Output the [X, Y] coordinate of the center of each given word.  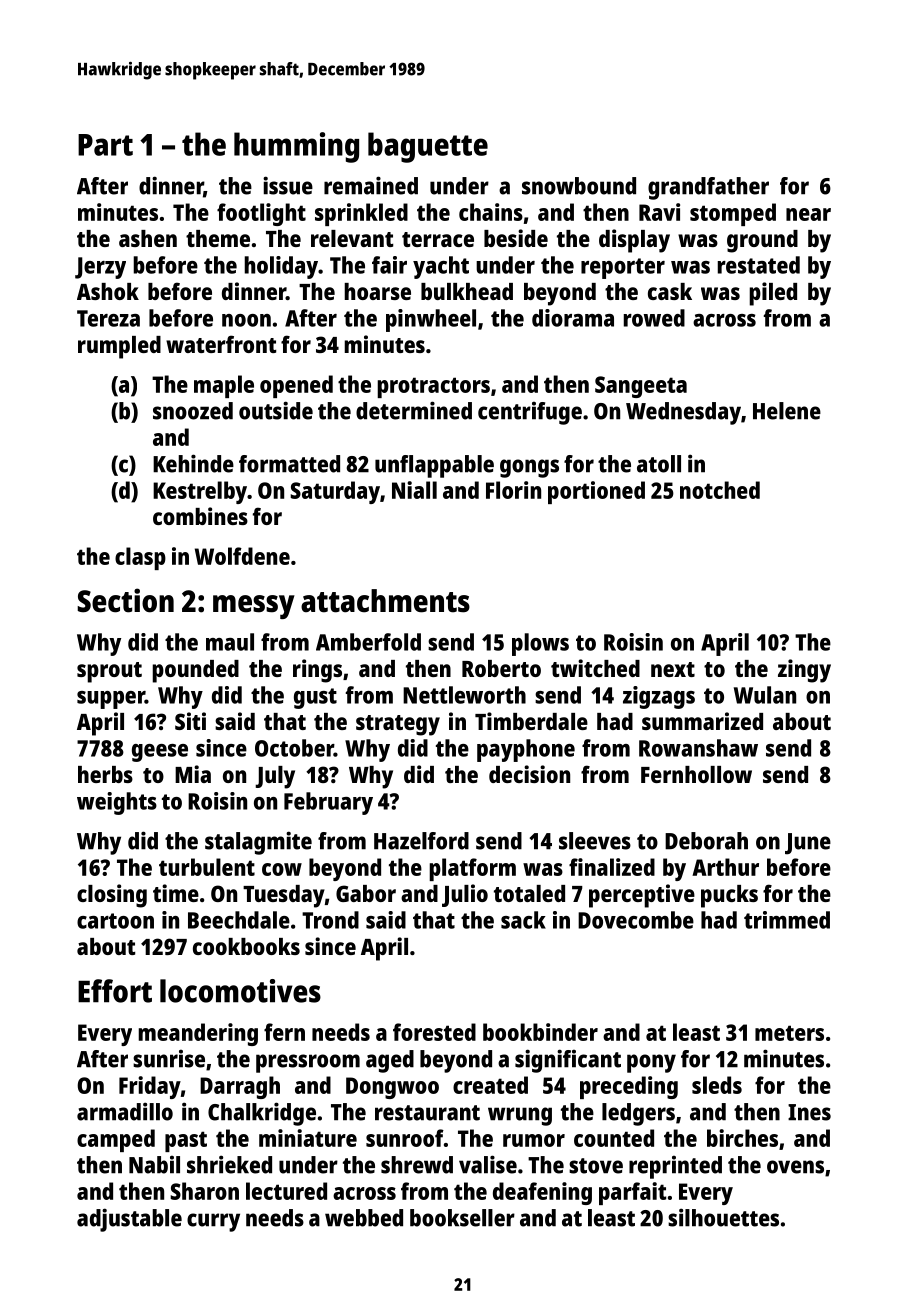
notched [720, 490]
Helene [787, 411]
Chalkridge [262, 1114]
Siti [190, 721]
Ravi [659, 212]
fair [389, 265]
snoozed [193, 411]
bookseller [462, 1218]
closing [112, 896]
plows [540, 644]
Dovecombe [636, 920]
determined [414, 410]
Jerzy [100, 268]
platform [472, 869]
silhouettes [723, 1217]
